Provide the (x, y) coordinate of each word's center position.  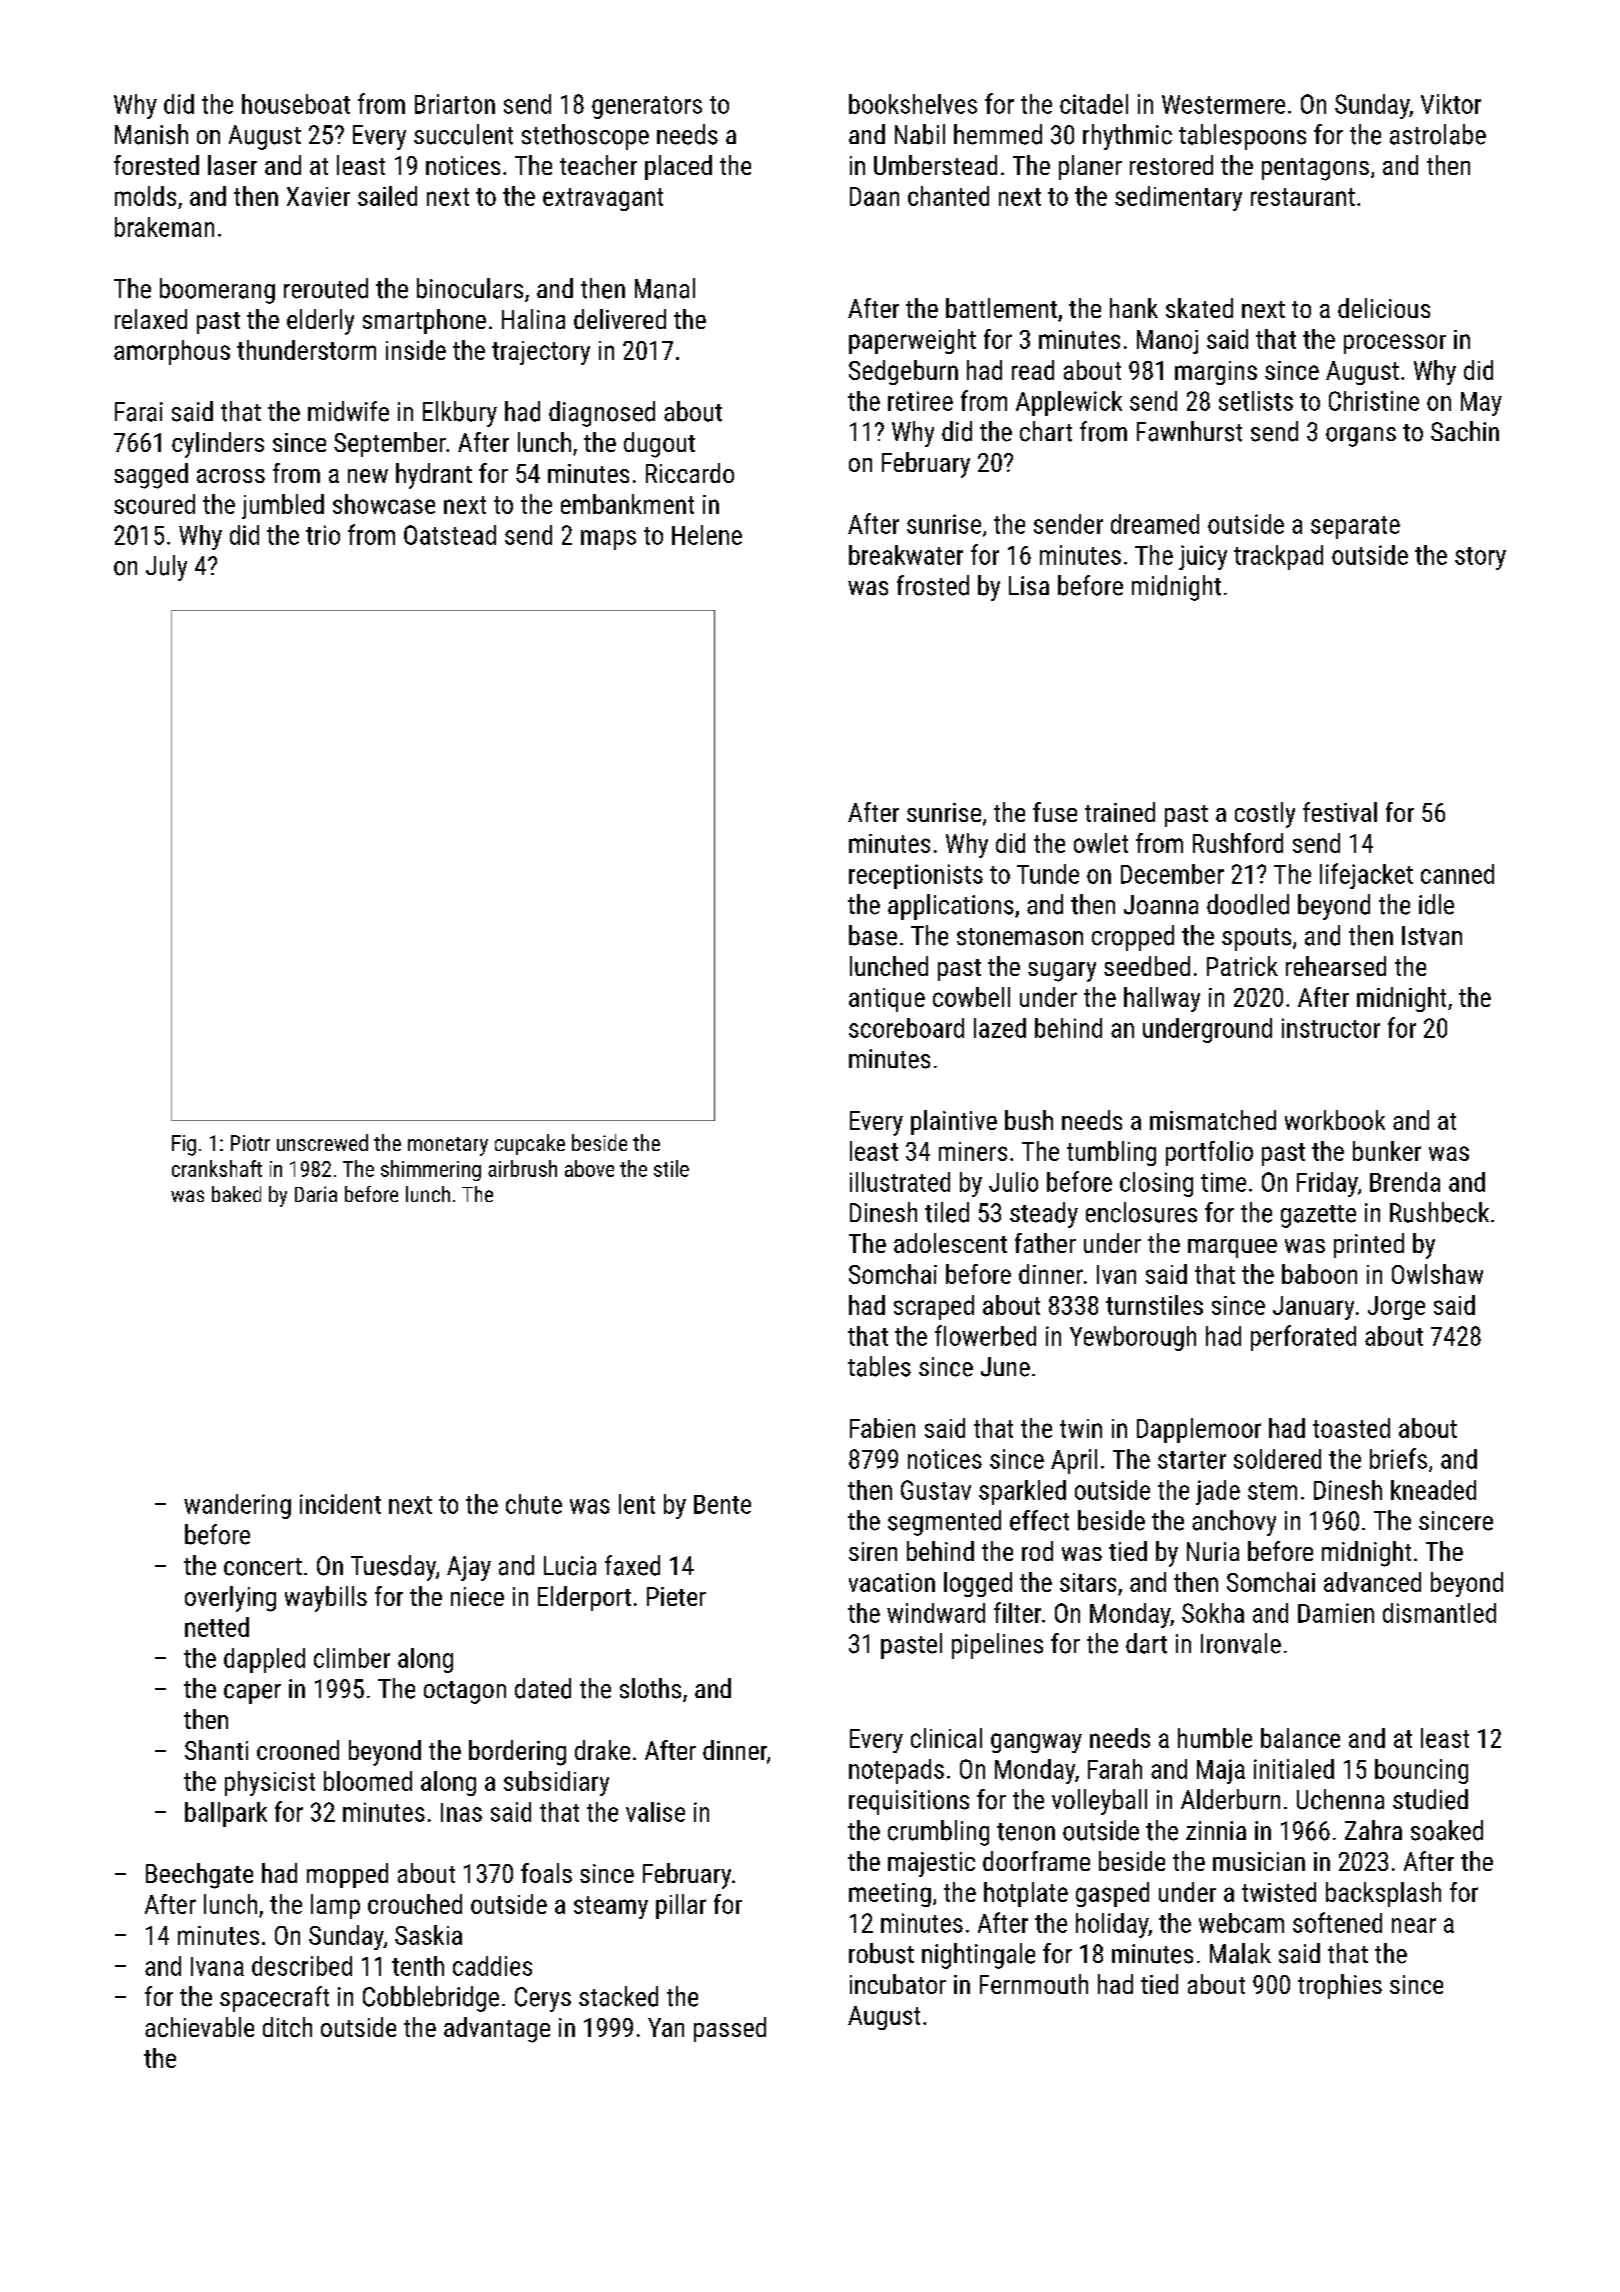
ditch (287, 2027)
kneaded (1433, 1490)
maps (608, 540)
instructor (1331, 1028)
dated (543, 1688)
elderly (320, 322)
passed (730, 2029)
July (166, 568)
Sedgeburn (903, 372)
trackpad (1278, 557)
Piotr (250, 1143)
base (873, 935)
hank (1134, 308)
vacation (892, 1582)
